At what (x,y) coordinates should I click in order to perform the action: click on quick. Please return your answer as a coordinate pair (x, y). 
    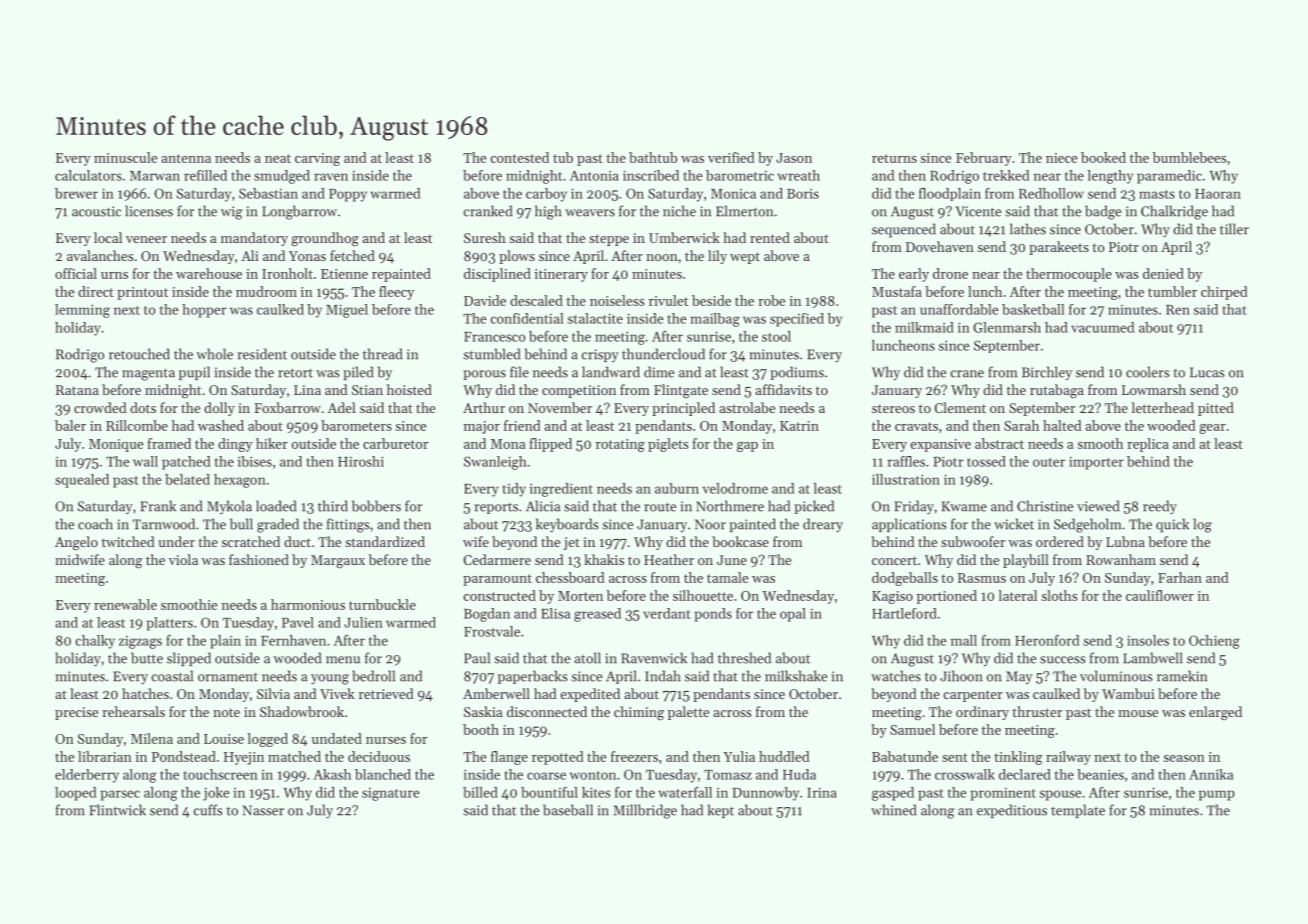
    Looking at the image, I should click on (1172, 525).
